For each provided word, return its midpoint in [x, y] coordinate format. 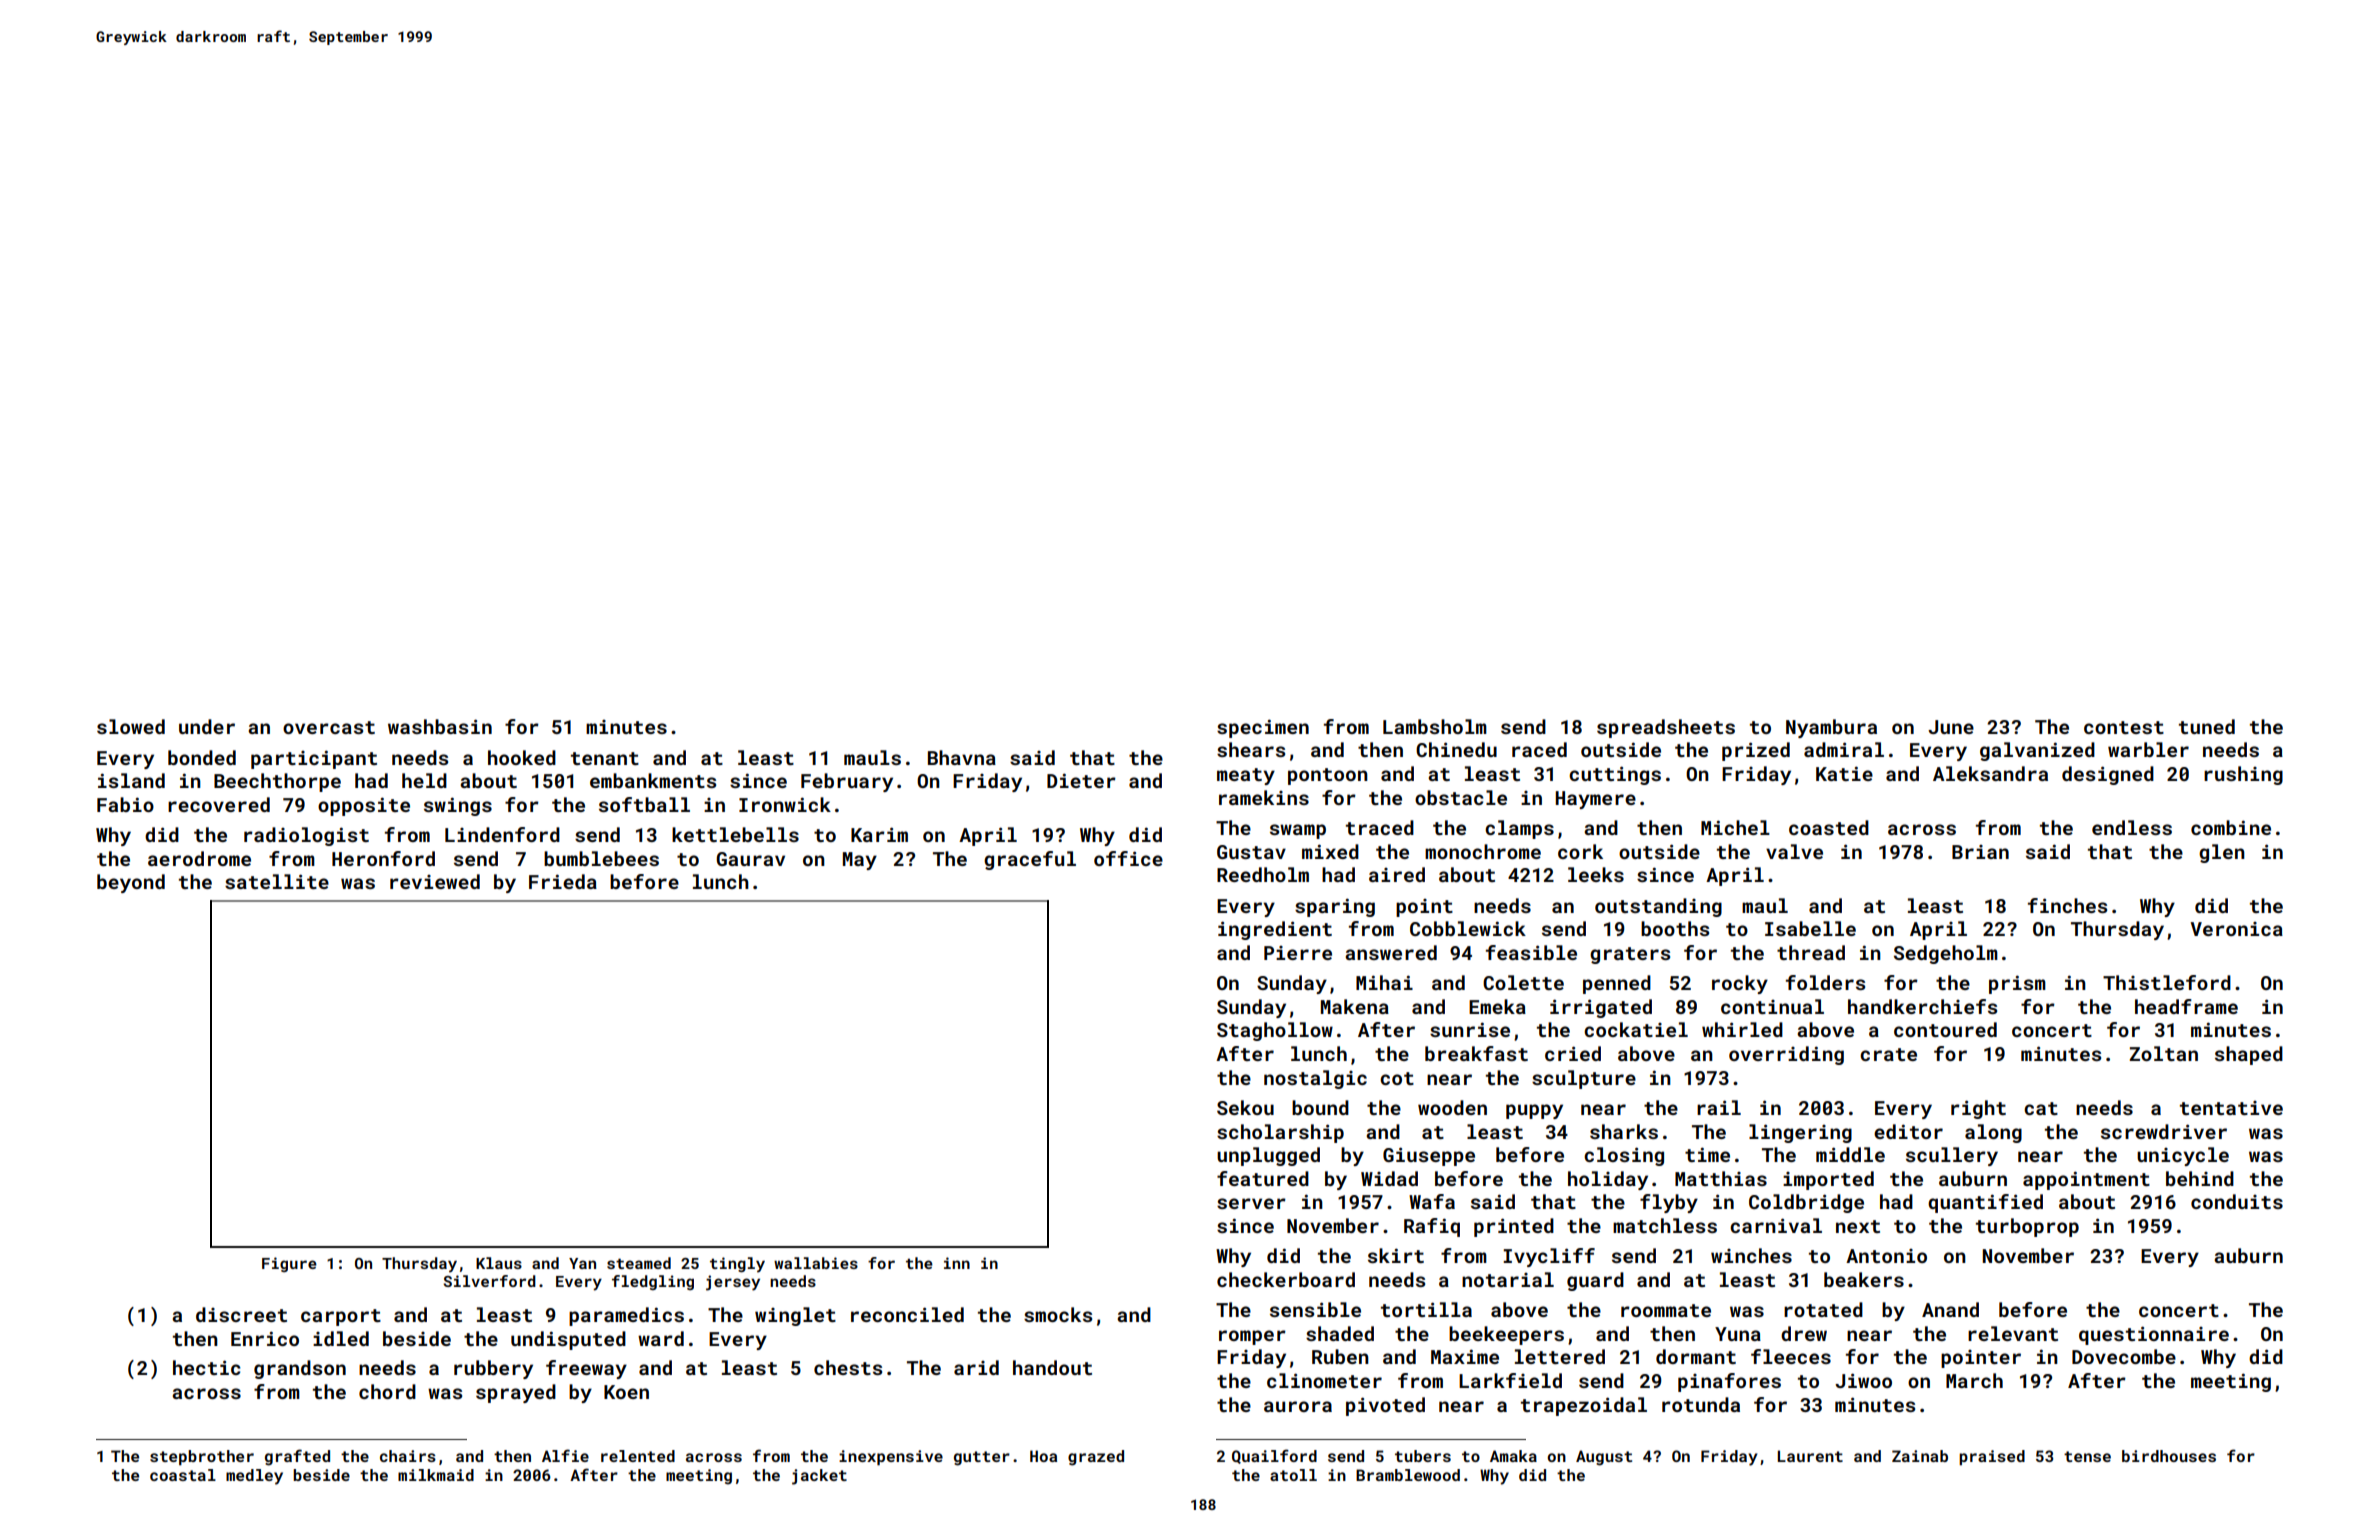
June [1951, 727]
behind [2200, 1178]
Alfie [565, 1455]
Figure [289, 1264]
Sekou [1245, 1107]
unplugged [1268, 1156]
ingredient [1275, 930]
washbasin [440, 726]
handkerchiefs [1922, 1006]
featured [1263, 1178]
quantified [1985, 1203]
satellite [277, 881]
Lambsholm [1435, 726]
